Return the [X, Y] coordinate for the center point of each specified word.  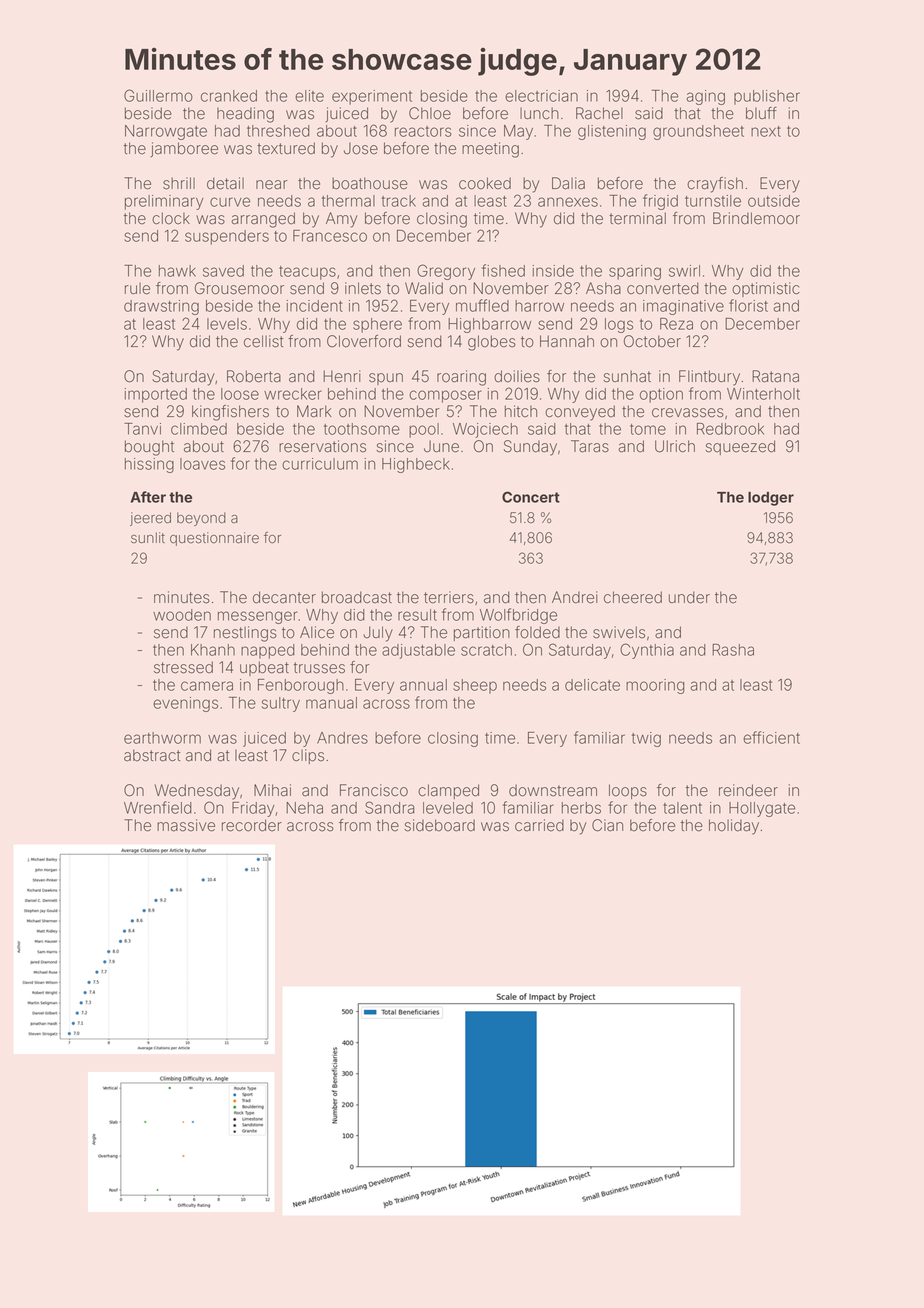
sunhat [627, 376]
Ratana [775, 376]
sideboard [439, 825]
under [689, 597]
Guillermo [158, 95]
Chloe [430, 113]
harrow [539, 306]
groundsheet [698, 132]
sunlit [148, 538]
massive [186, 825]
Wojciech [485, 430]
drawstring [161, 307]
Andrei [575, 597]
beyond [201, 519]
